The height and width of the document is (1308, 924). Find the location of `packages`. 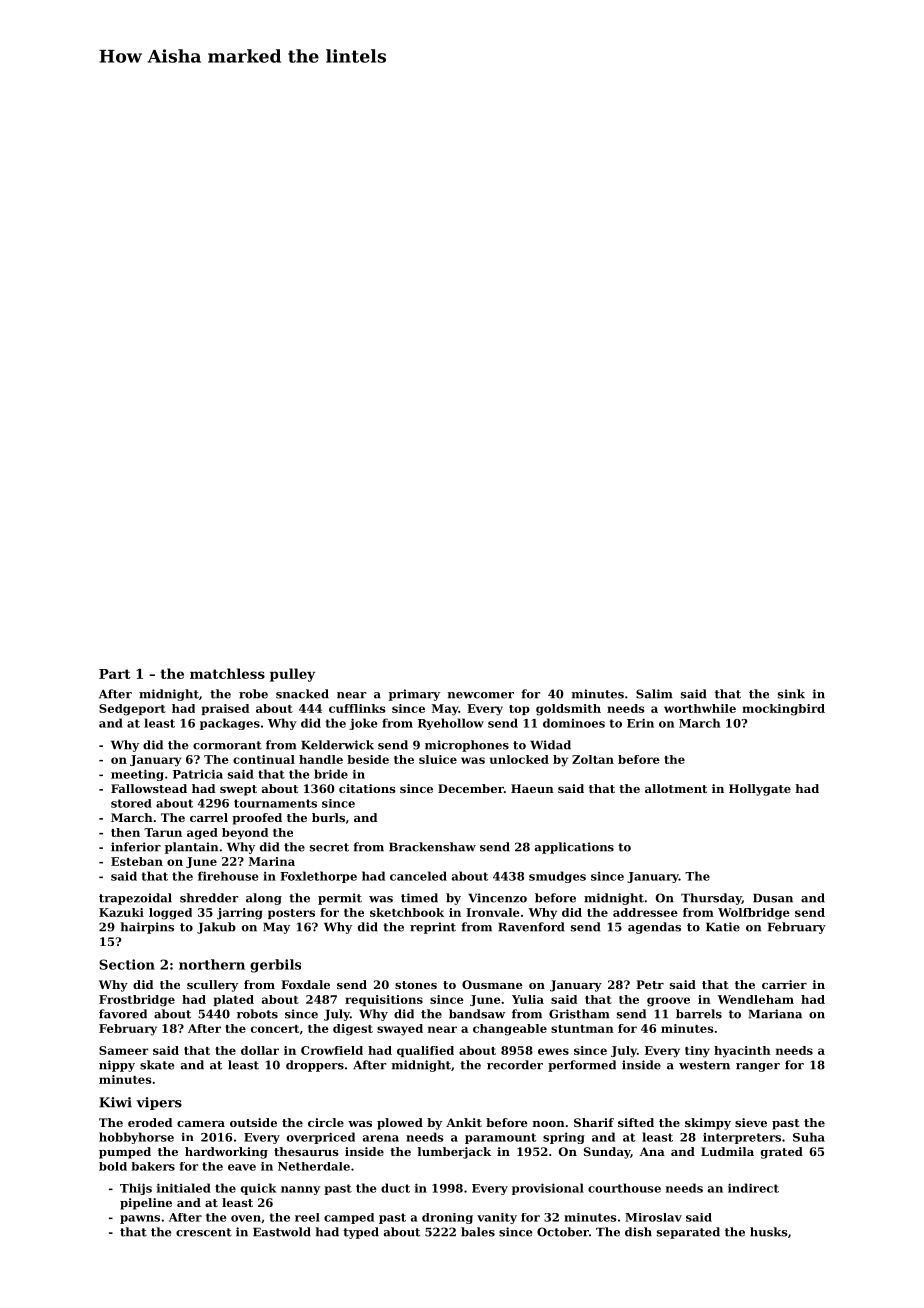

packages is located at coordinates (230, 724).
